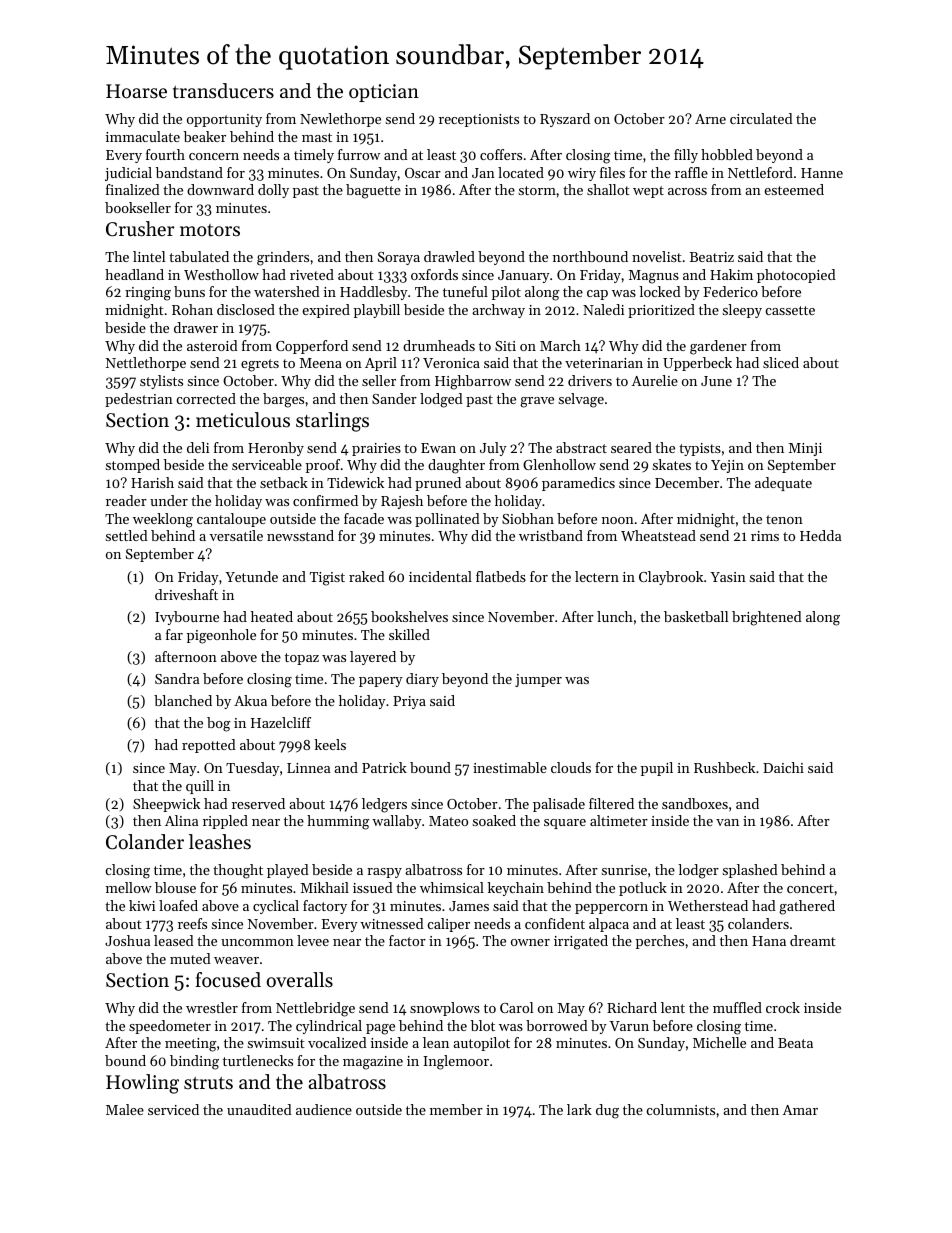 This document has width=952, height=1233. What do you see at coordinates (392, 923) in the document?
I see `witnessed` at bounding box center [392, 923].
